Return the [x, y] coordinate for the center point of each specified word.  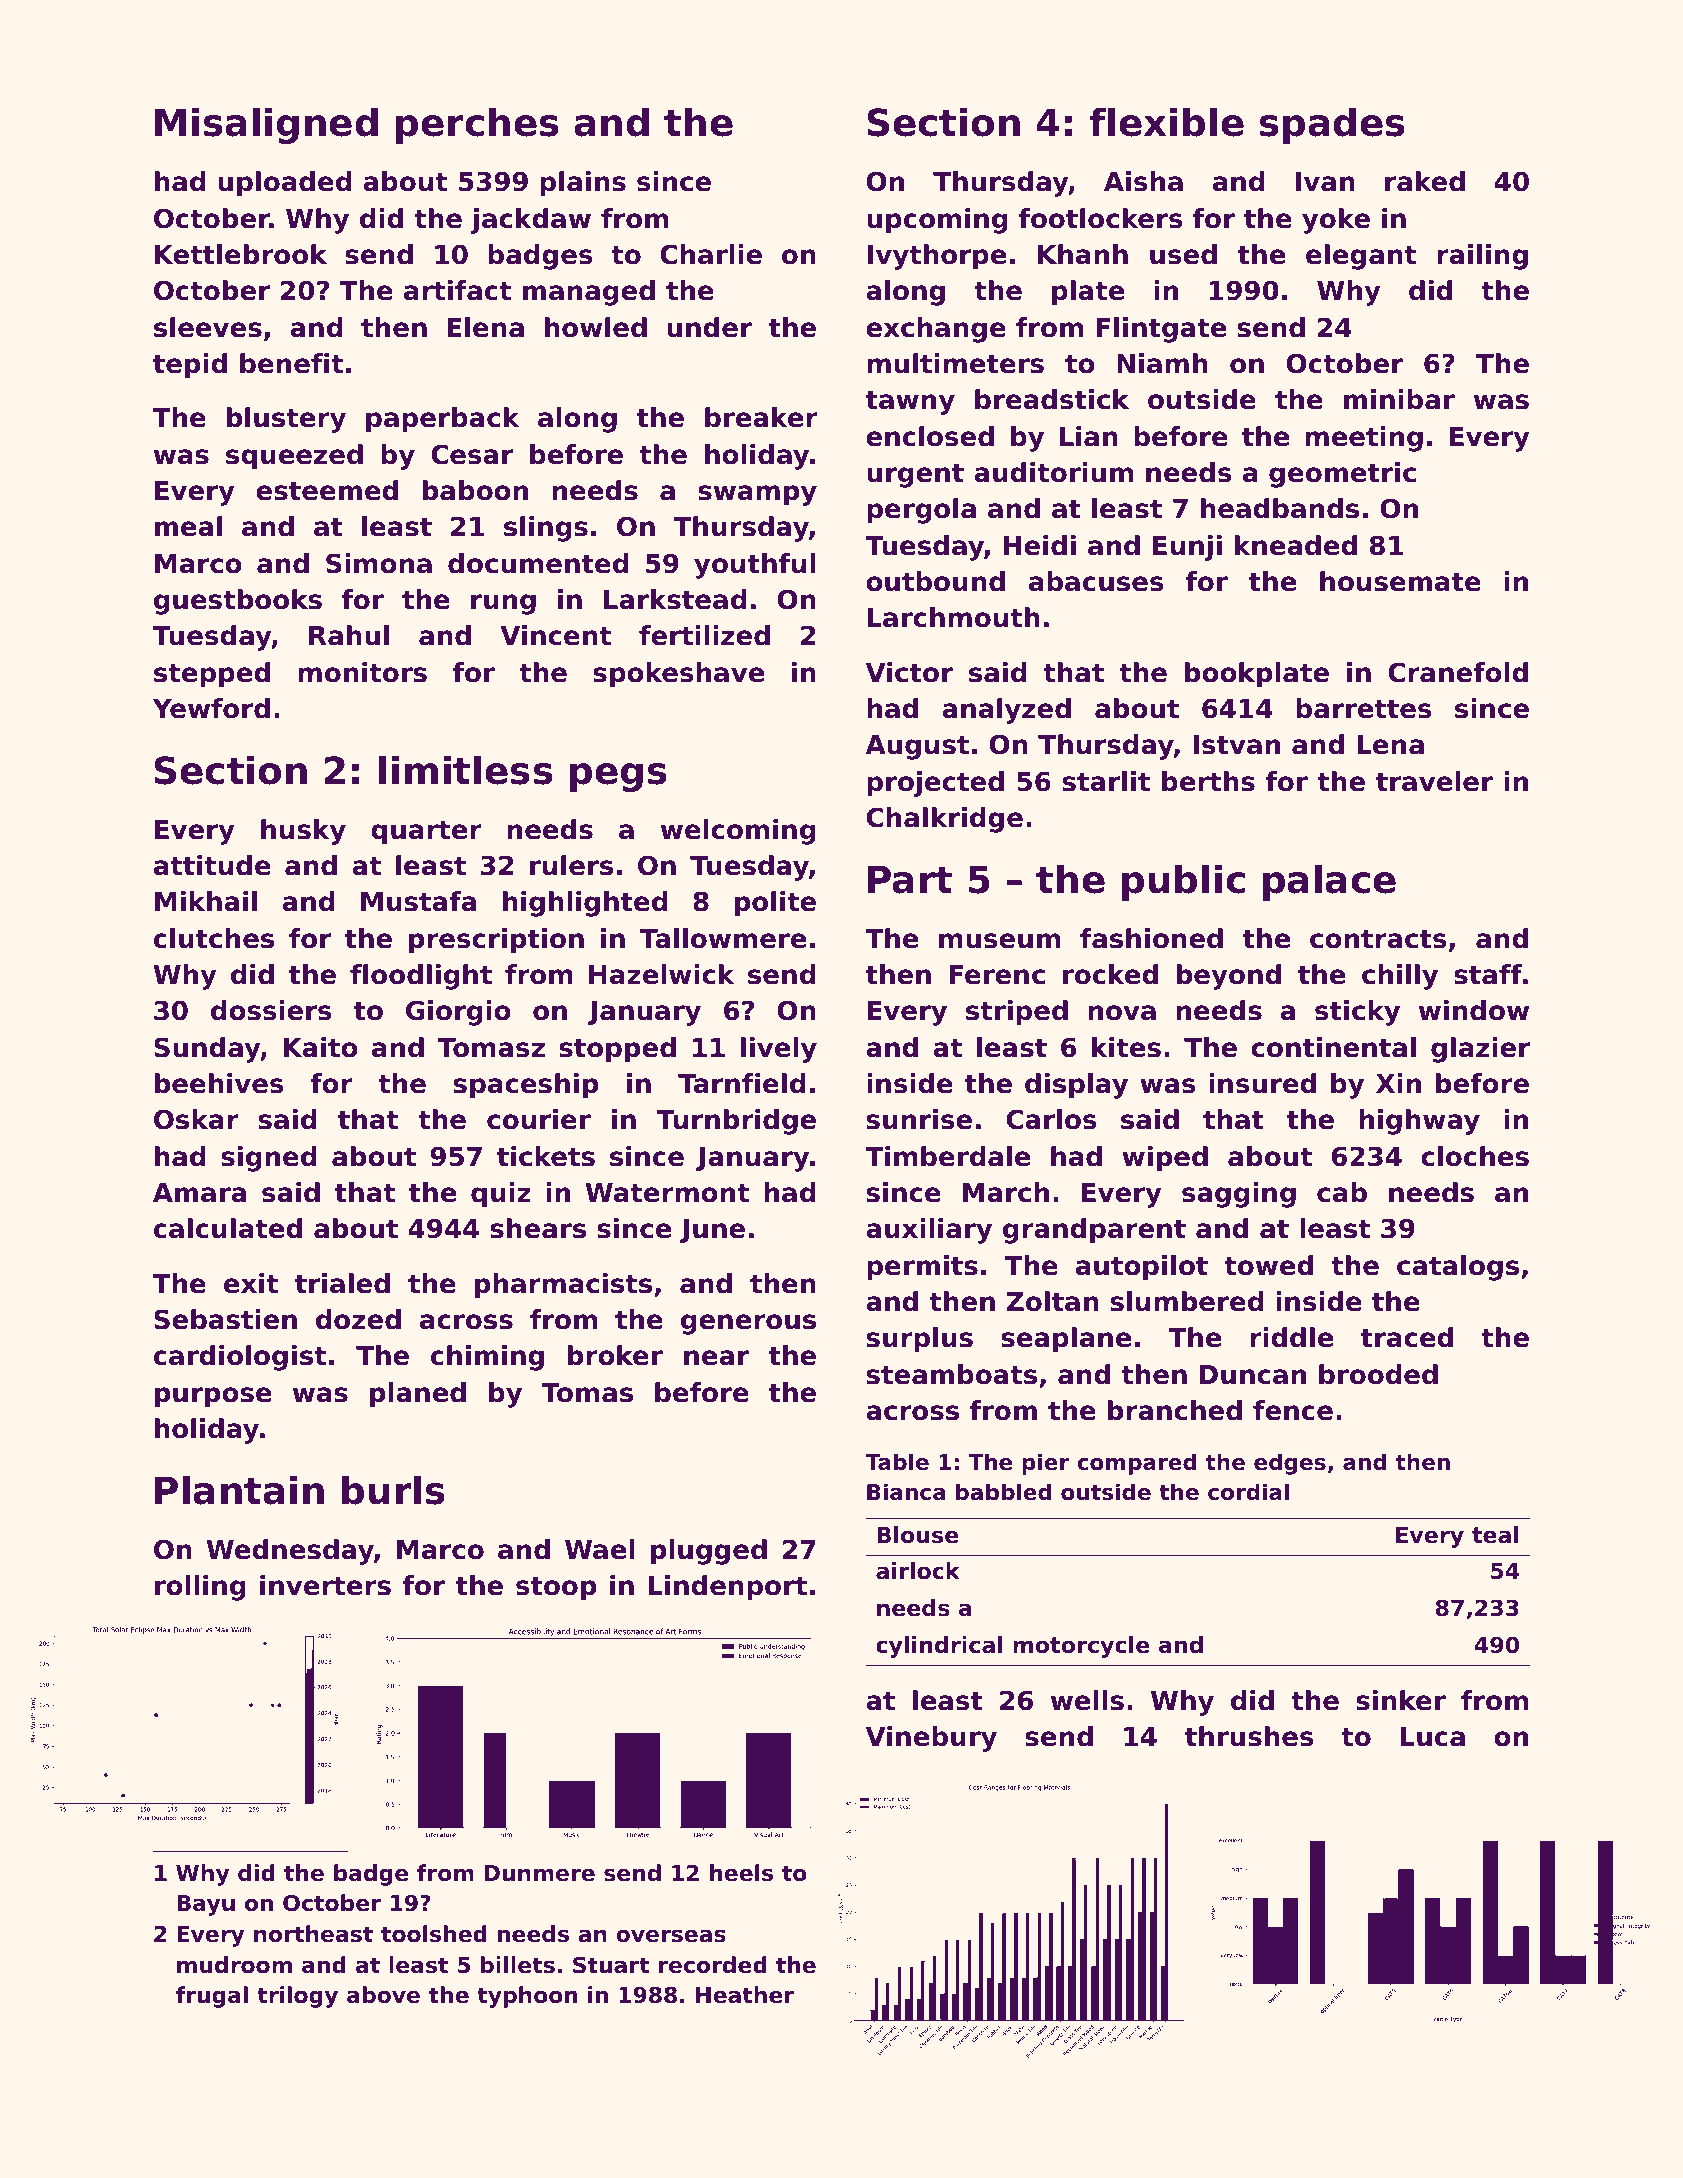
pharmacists [563, 1286]
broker [615, 1355]
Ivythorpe [937, 257]
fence [1293, 1410]
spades [1332, 125]
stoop [556, 1588]
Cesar [472, 454]
